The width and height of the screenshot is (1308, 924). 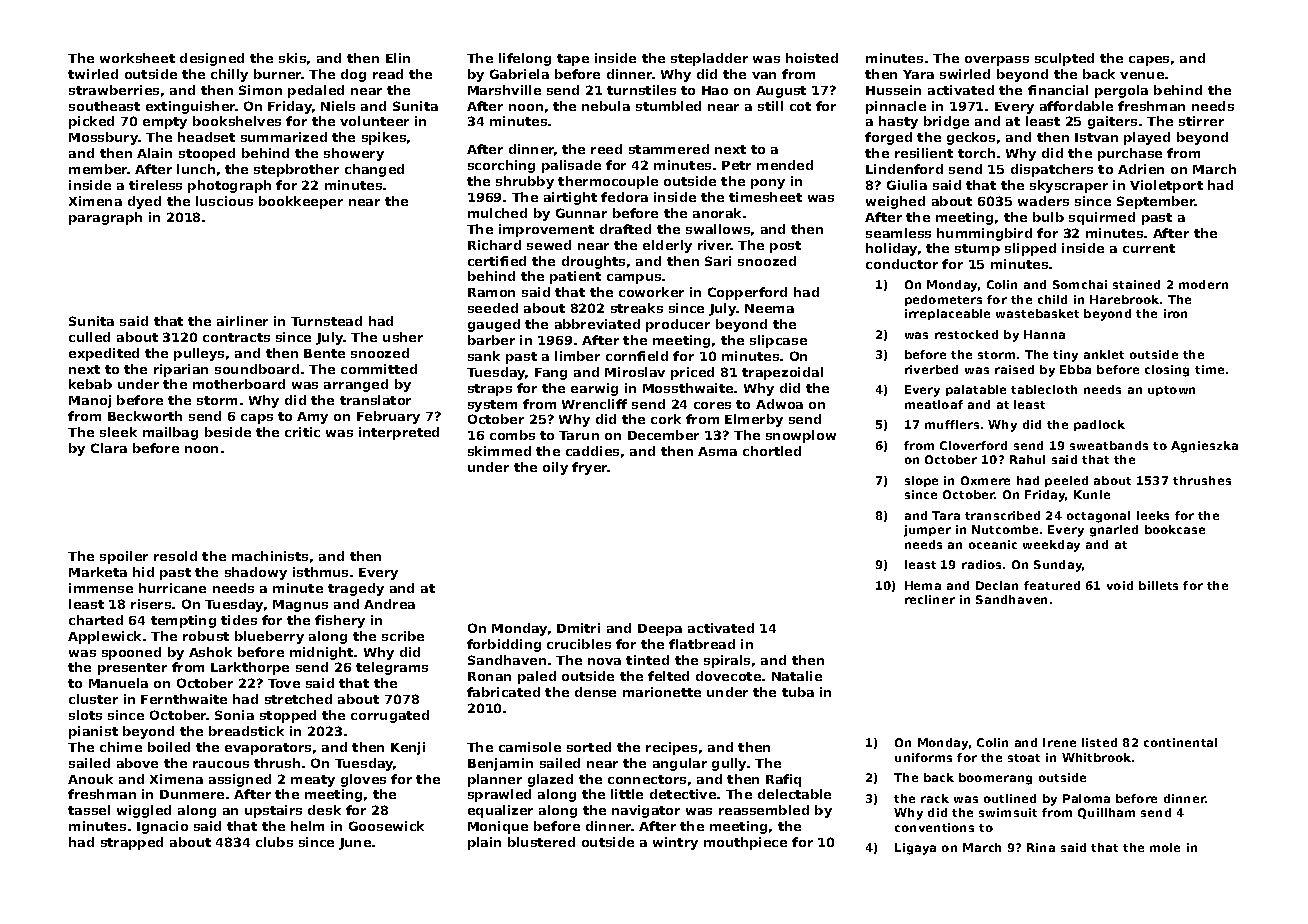 I want to click on Declan, so click(x=997, y=585).
